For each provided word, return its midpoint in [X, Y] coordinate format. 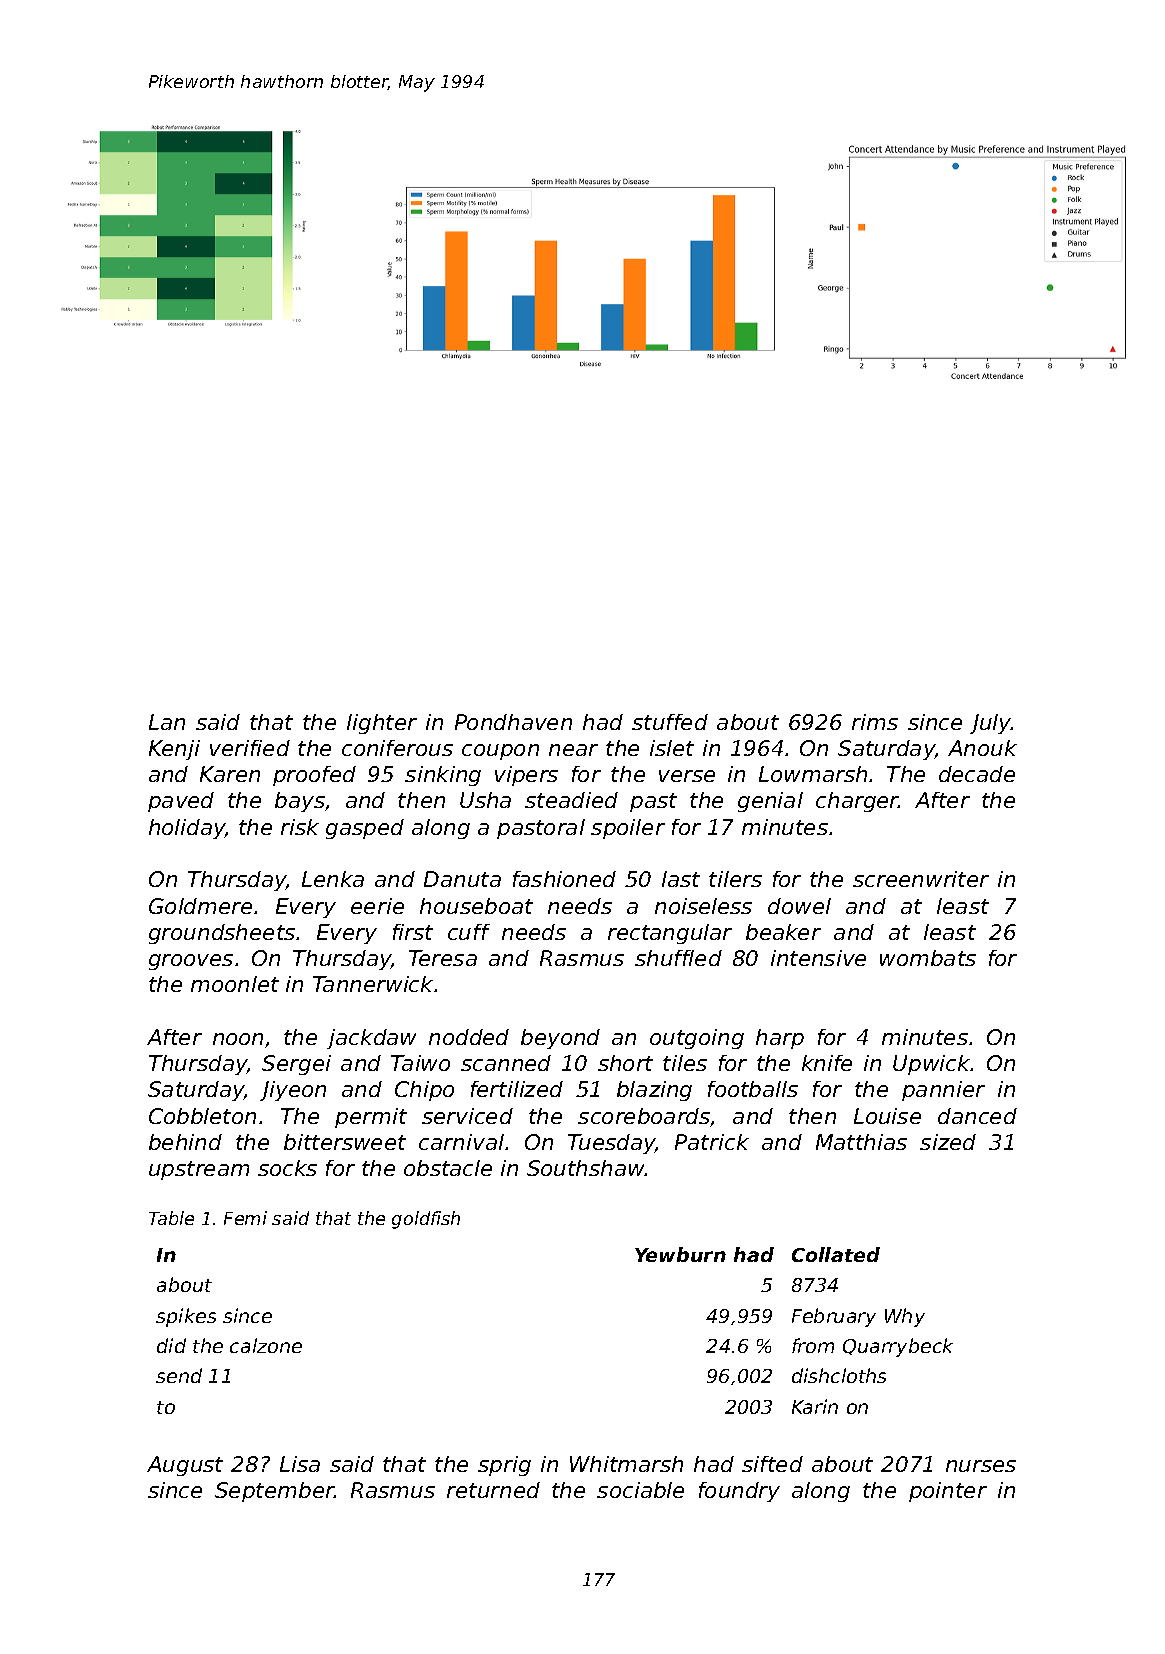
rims [875, 722]
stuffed [670, 722]
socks [287, 1168]
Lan [167, 722]
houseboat [476, 906]
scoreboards [644, 1117]
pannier [943, 1091]
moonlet [235, 984]
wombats [928, 958]
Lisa [300, 1464]
